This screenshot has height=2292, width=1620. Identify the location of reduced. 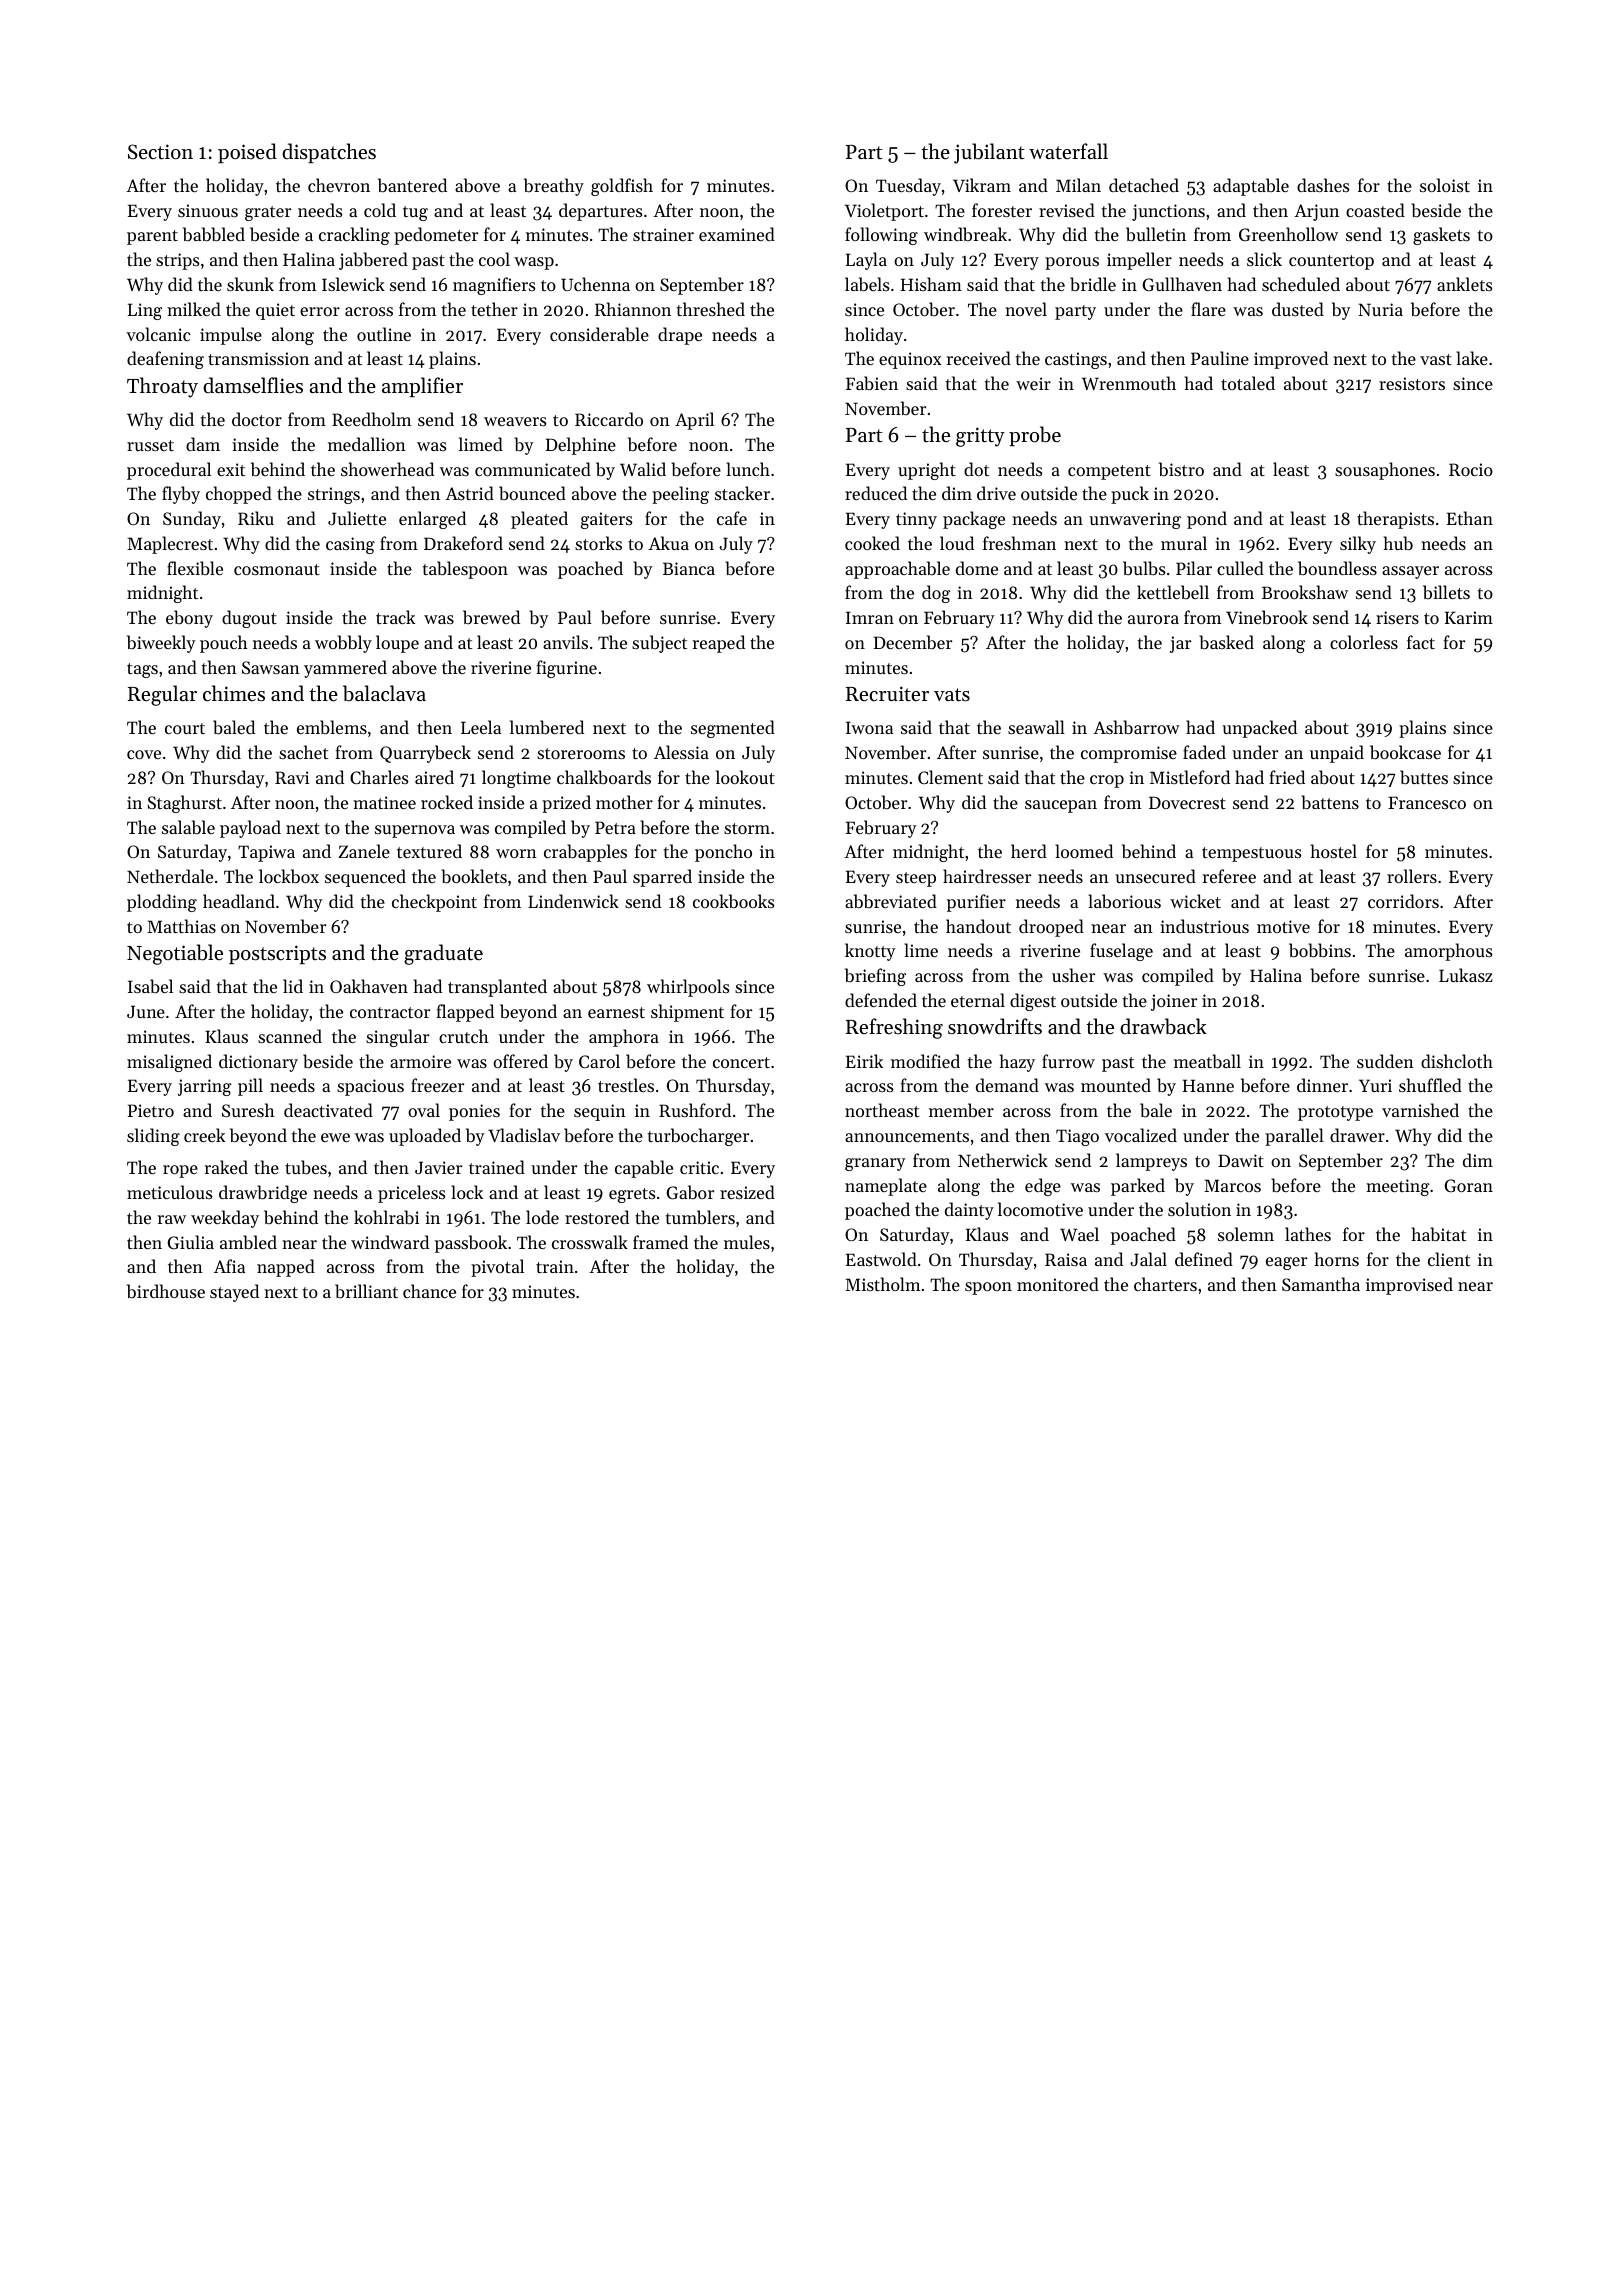
(876, 493).
